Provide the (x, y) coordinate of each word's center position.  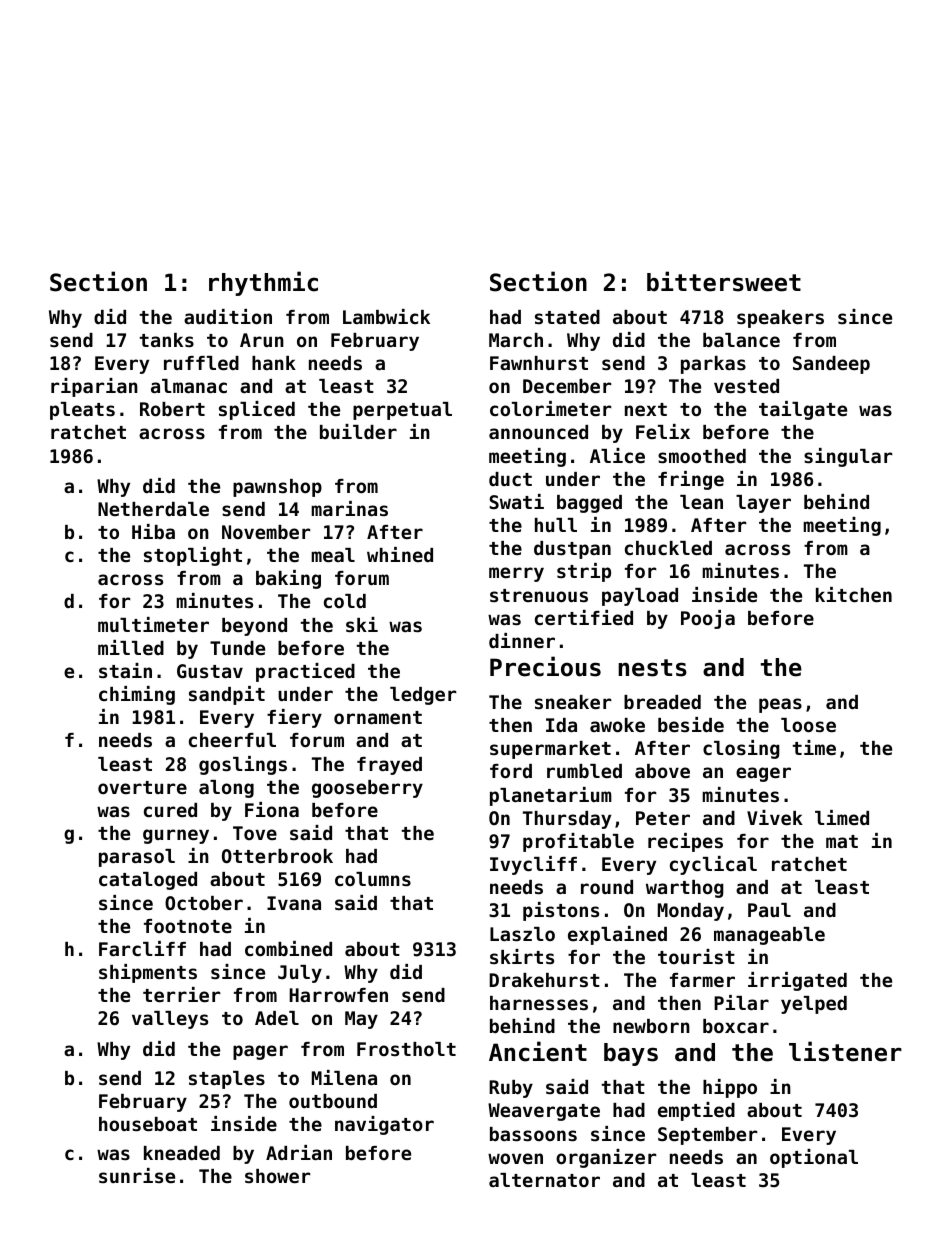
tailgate (803, 410)
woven (515, 1158)
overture (142, 787)
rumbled (584, 771)
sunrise (137, 1175)
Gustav (210, 671)
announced (538, 432)
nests (652, 668)
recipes (685, 842)
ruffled (201, 363)
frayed (389, 766)
